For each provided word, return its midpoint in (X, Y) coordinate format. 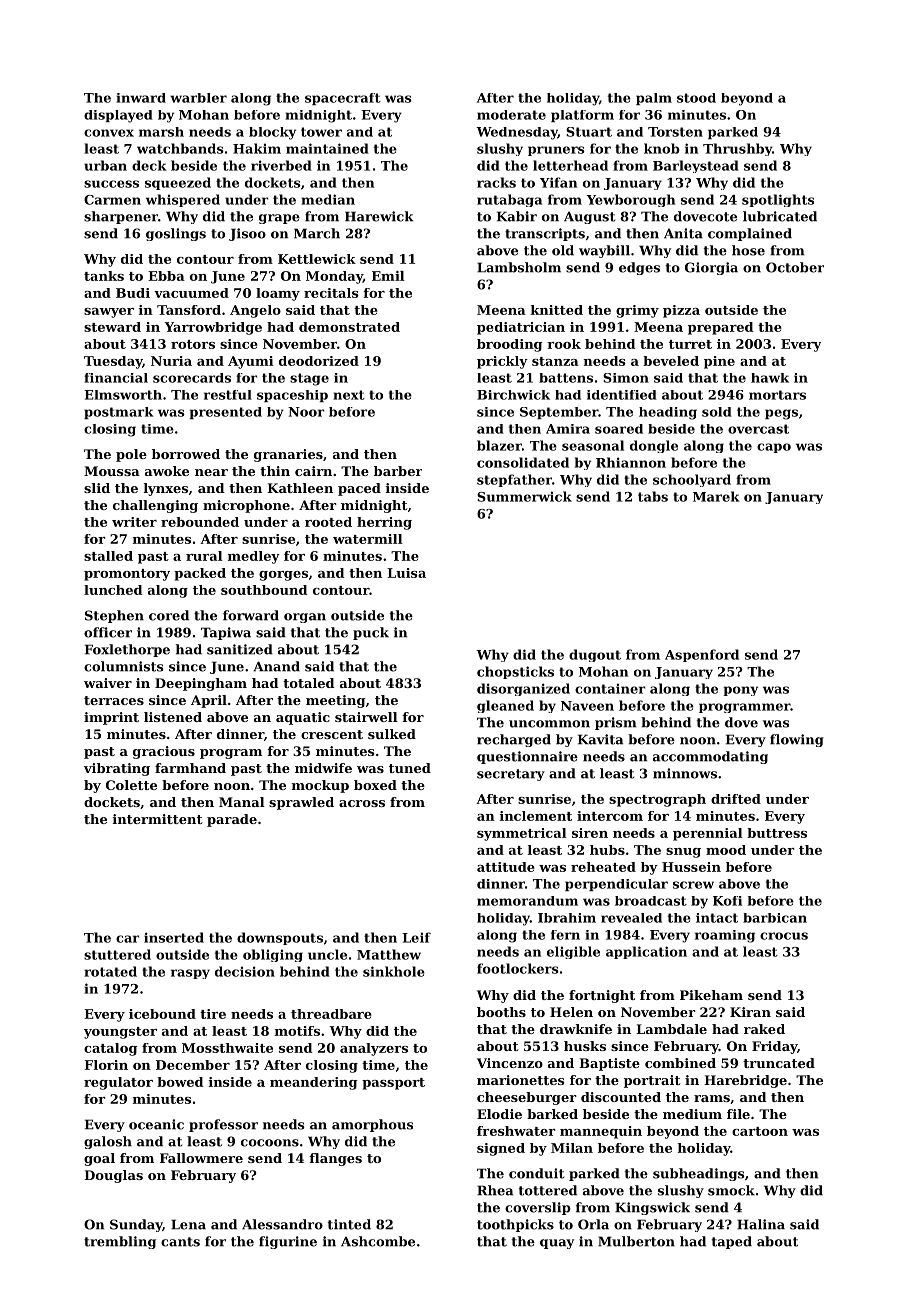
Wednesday (517, 133)
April (209, 701)
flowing (797, 740)
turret (690, 344)
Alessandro (282, 1224)
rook (564, 344)
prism (616, 723)
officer (108, 632)
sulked (392, 734)
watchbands (180, 148)
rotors (193, 344)
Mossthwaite (227, 1048)
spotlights (778, 200)
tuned (410, 768)
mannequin (601, 1132)
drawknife (576, 1029)
